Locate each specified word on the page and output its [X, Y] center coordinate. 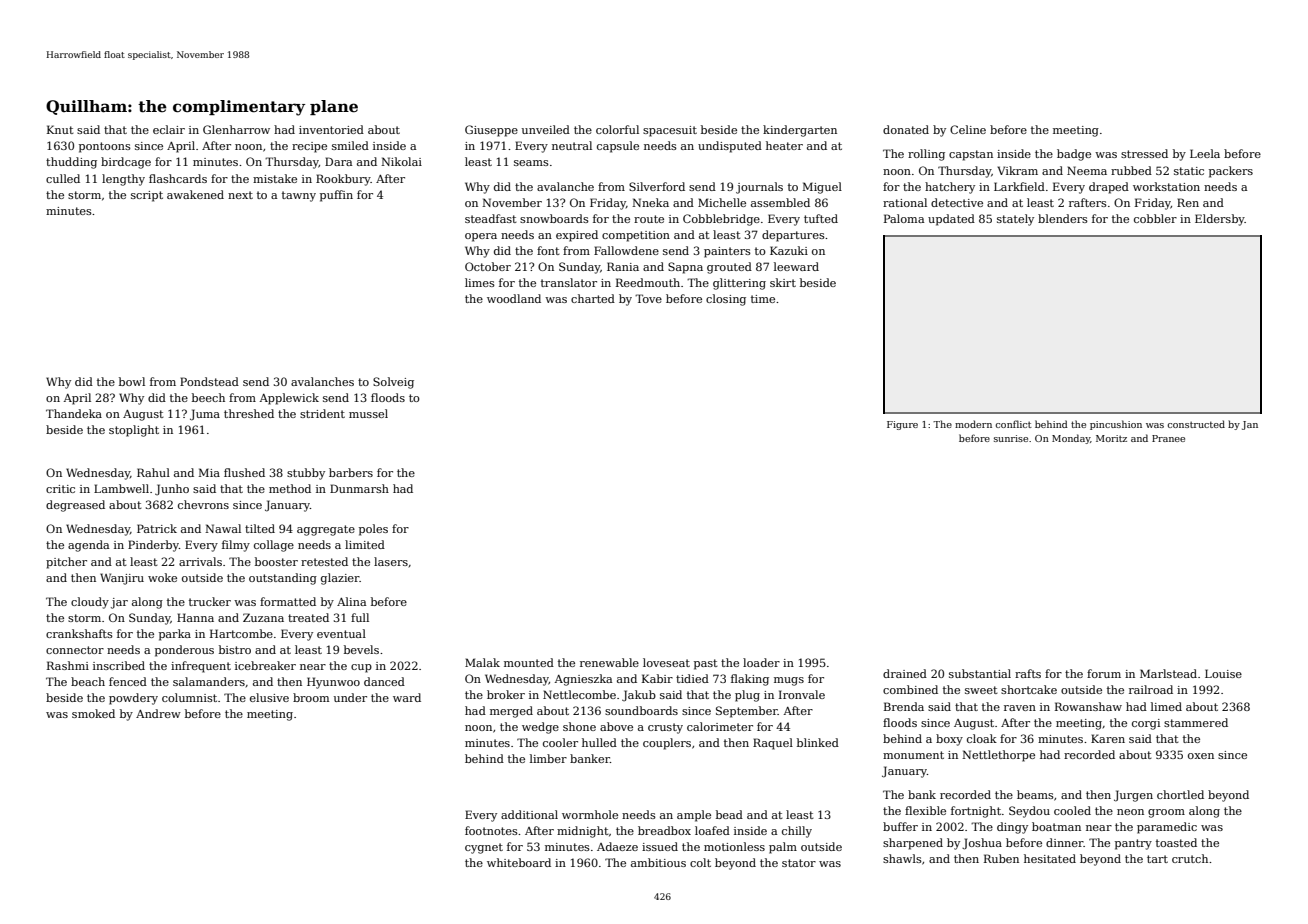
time [763, 299]
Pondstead [209, 381]
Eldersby [1220, 220]
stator [799, 863]
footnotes [491, 830]
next [240, 195]
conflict [1013, 424]
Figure [902, 425]
